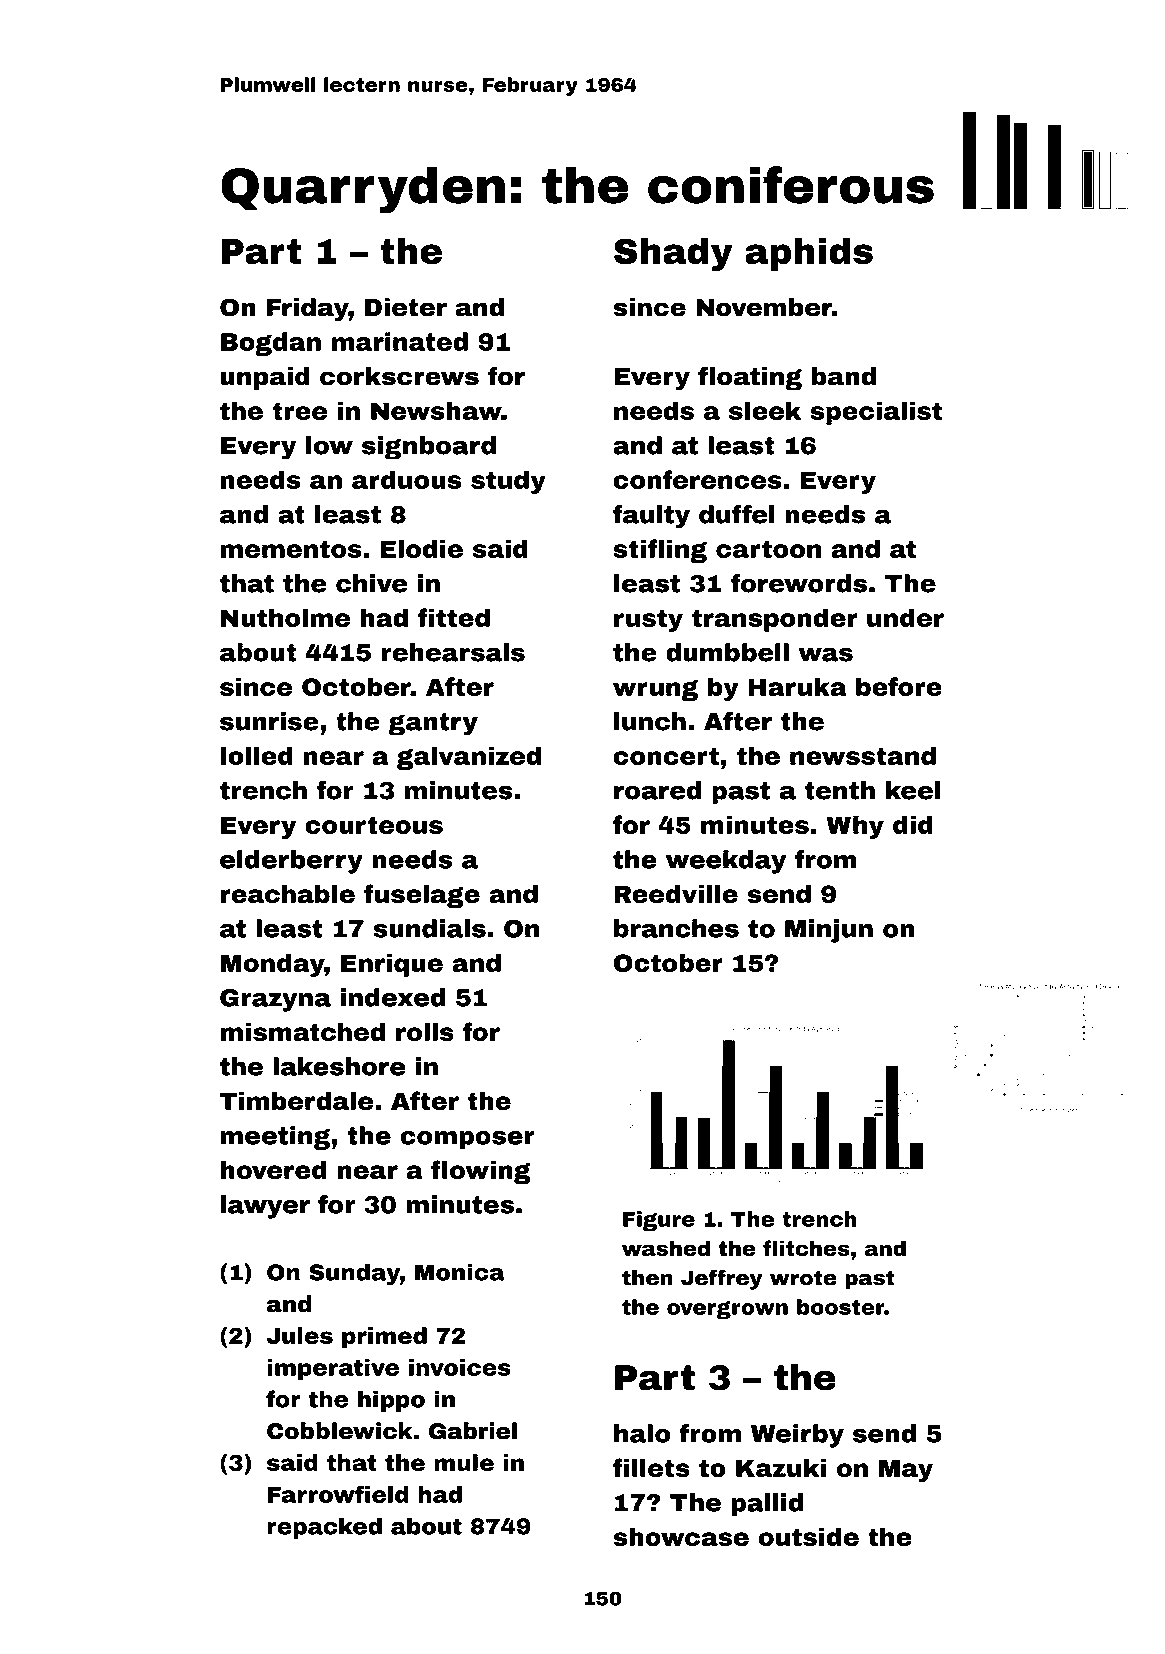  I want to click on Nutholme, so click(285, 617).
